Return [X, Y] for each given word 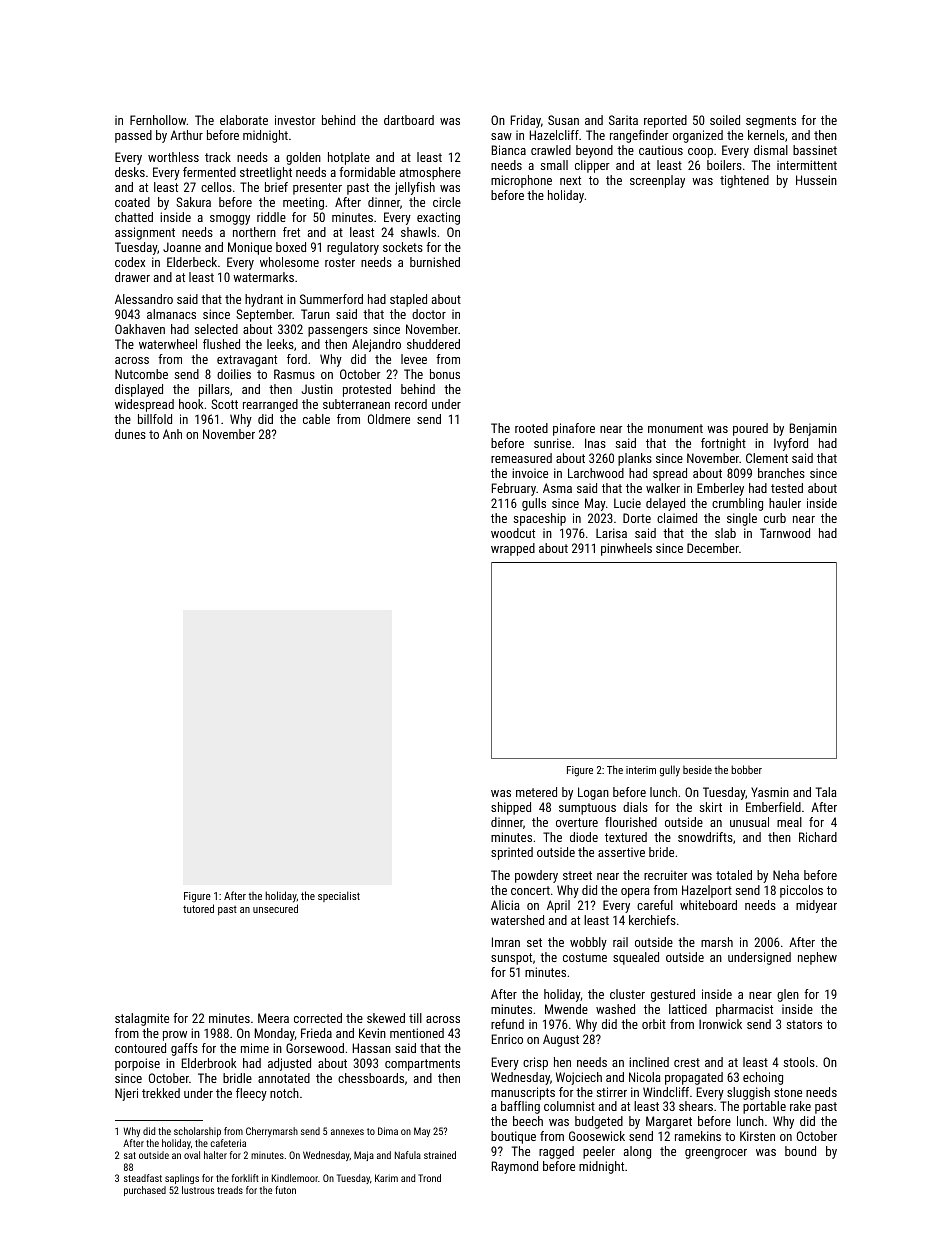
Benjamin [813, 429]
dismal [771, 150]
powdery [536, 876]
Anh [172, 434]
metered [536, 792]
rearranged [270, 405]
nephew [817, 958]
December [713, 548]
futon [285, 1190]
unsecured [275, 908]
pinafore [574, 429]
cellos [216, 187]
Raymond [515, 1167]
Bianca [509, 150]
